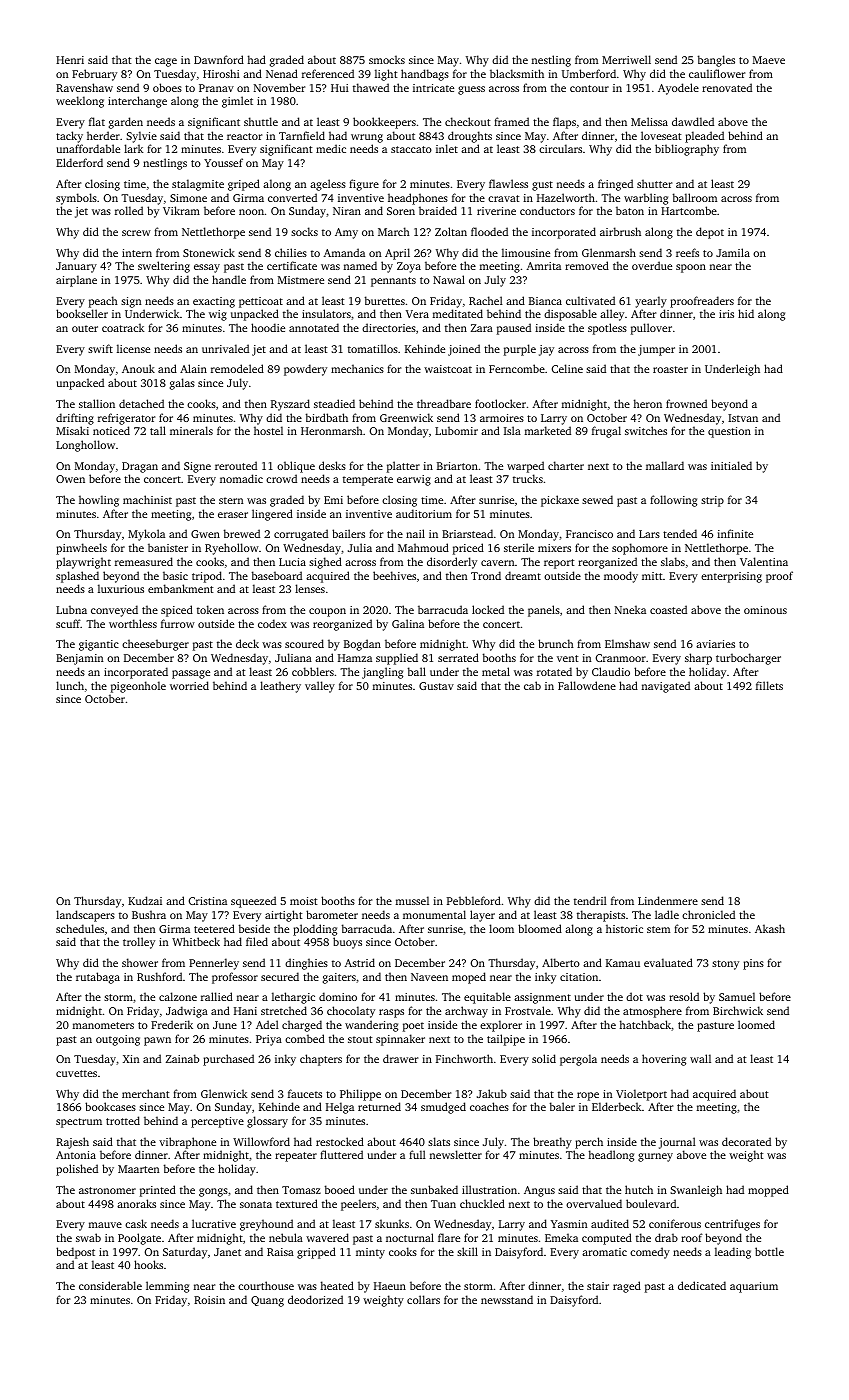 The image size is (849, 1400). I want to click on Henri, so click(70, 60).
